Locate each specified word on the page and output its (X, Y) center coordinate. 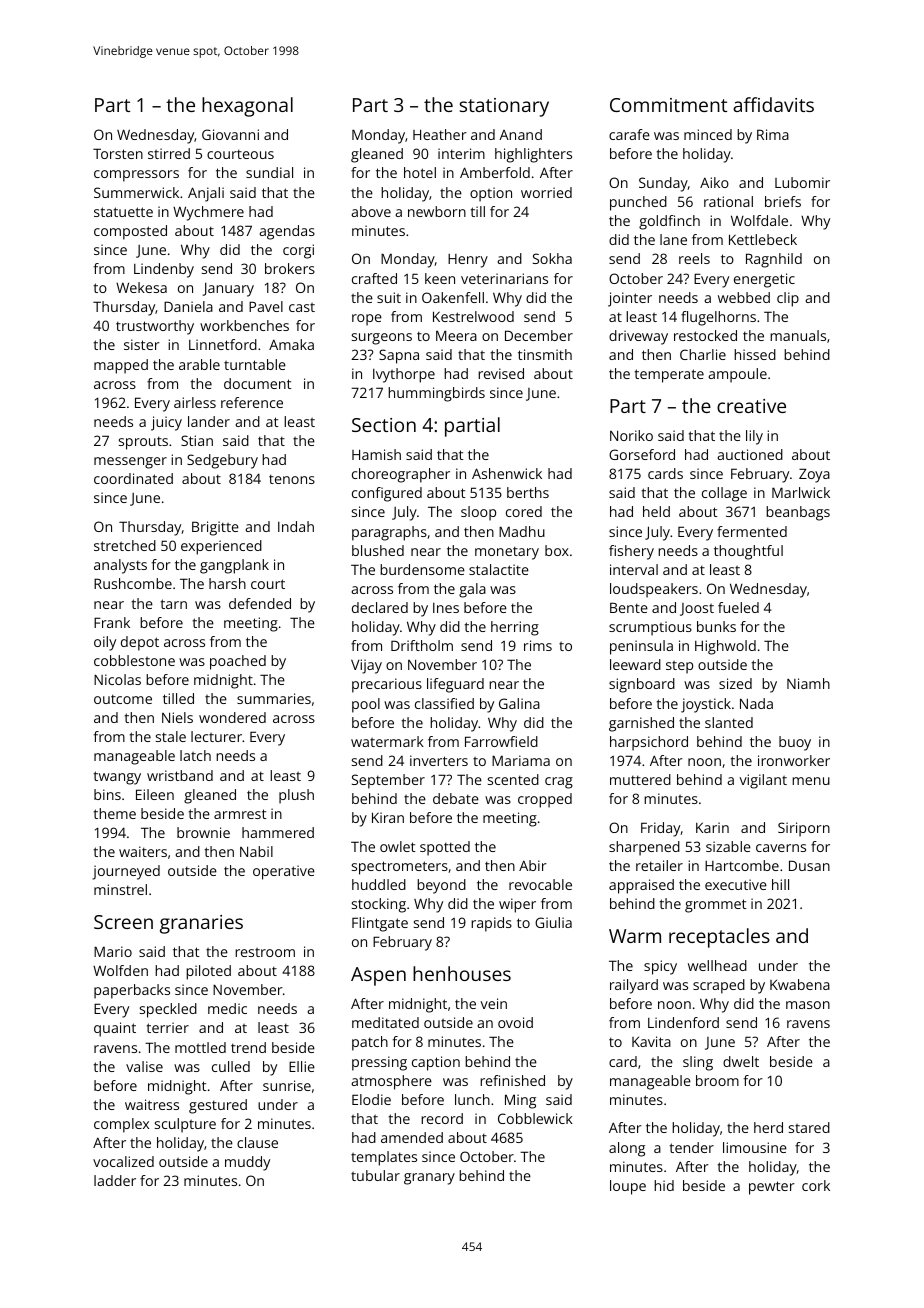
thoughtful (748, 552)
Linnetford (223, 344)
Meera (456, 335)
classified (444, 703)
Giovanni (230, 134)
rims (538, 645)
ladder (115, 1180)
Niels (177, 717)
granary (429, 1179)
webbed (744, 297)
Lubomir (802, 182)
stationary (504, 107)
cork (816, 1185)
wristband (180, 775)
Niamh (808, 683)
